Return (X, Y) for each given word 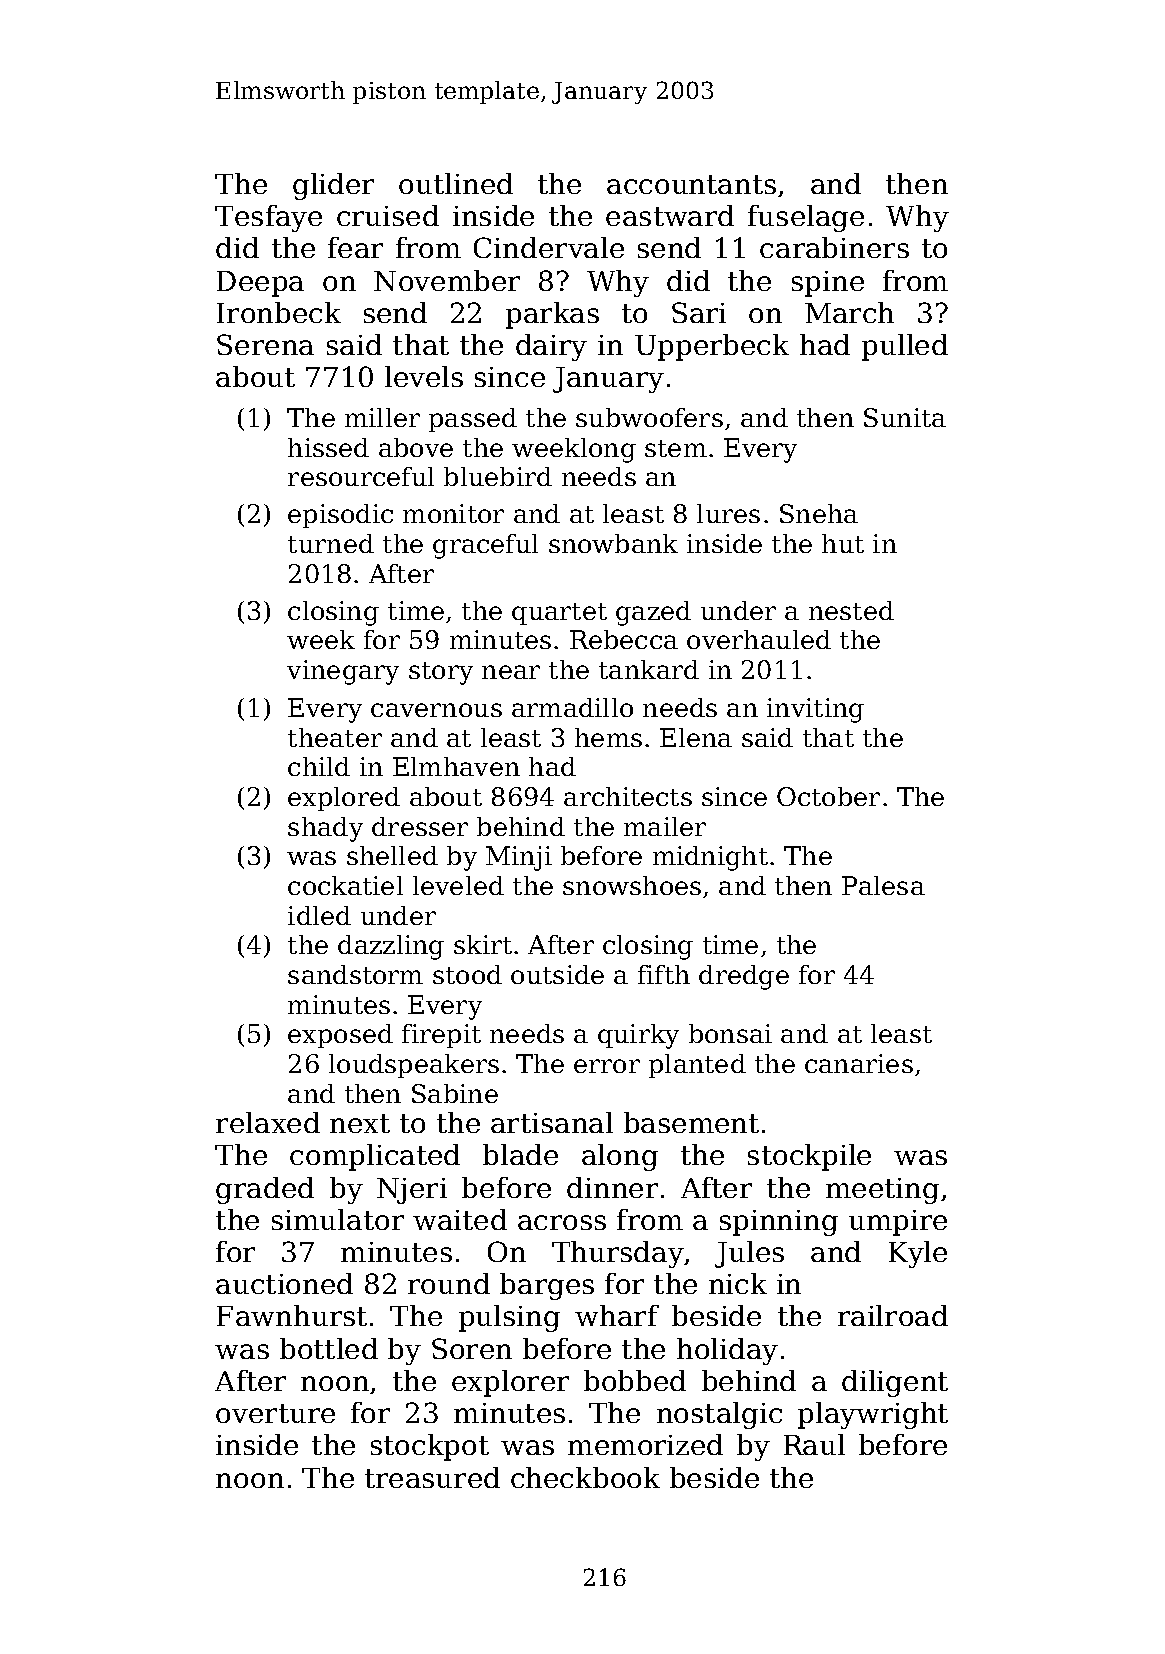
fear (355, 247)
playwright (873, 1415)
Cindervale (549, 247)
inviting (815, 710)
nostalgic (719, 1415)
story (441, 673)
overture (275, 1413)
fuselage (806, 218)
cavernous (436, 710)
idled (319, 915)
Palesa (883, 885)
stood (467, 974)
